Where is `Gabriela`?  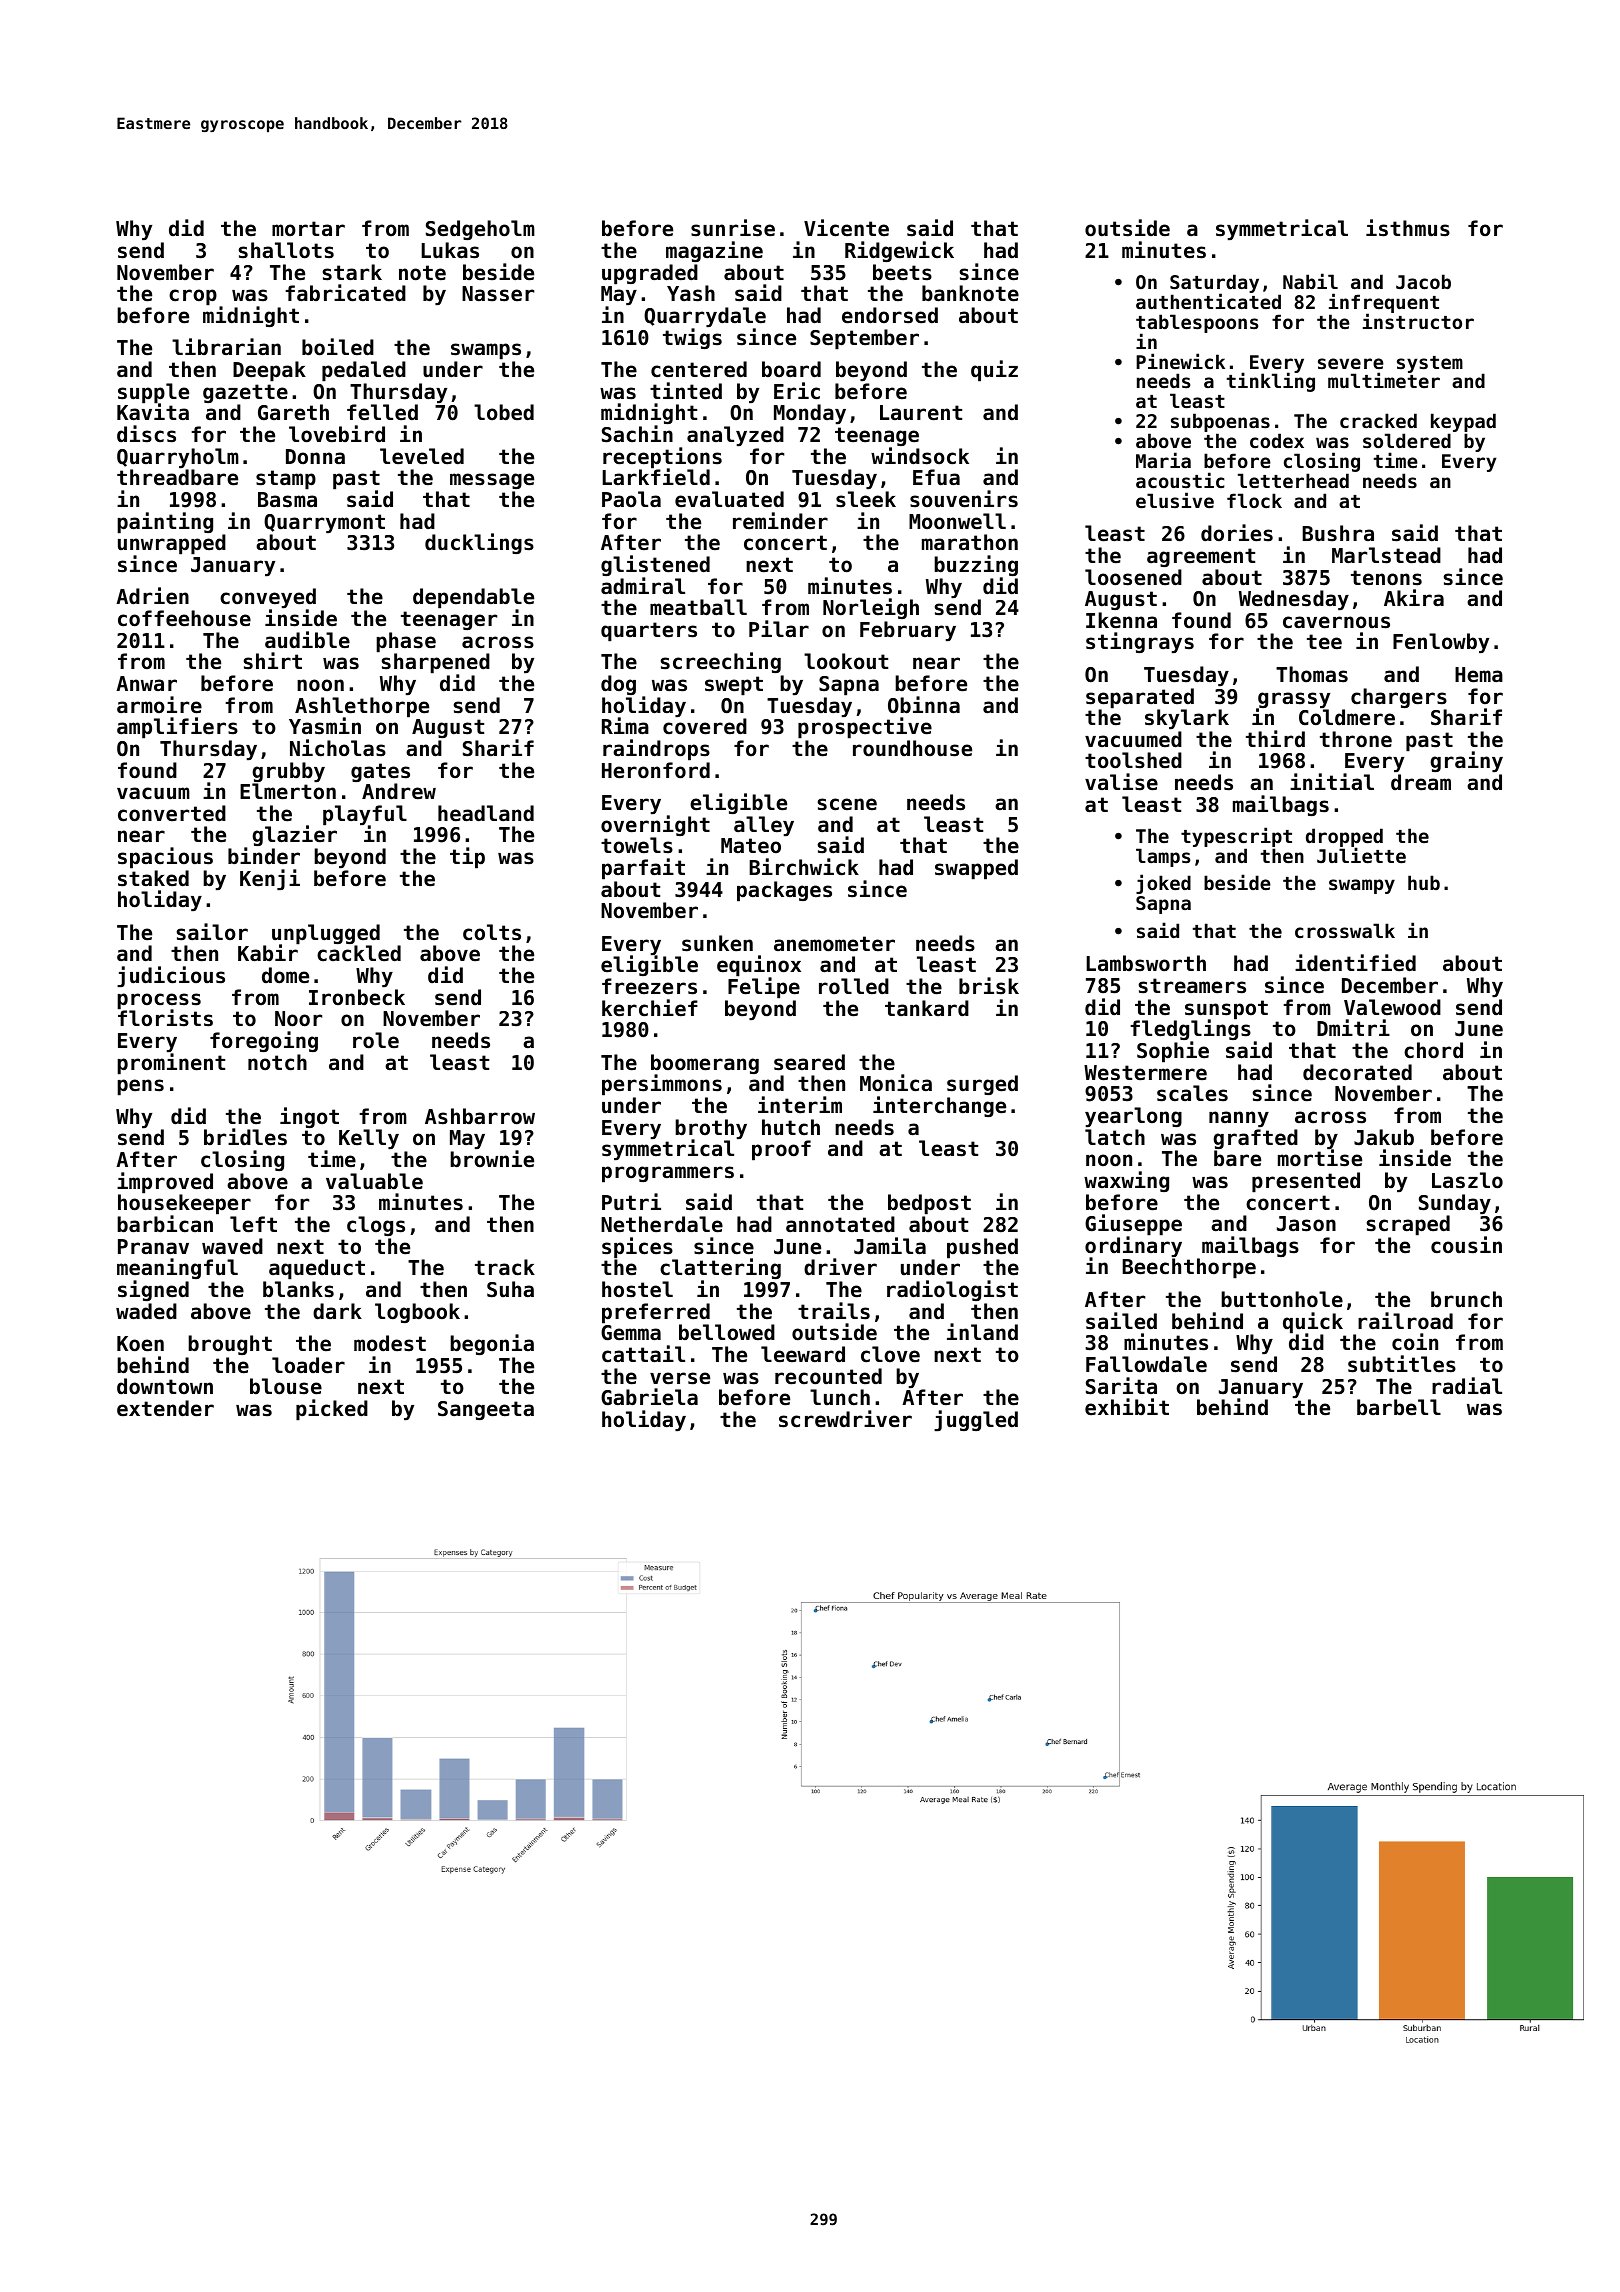 Gabriela is located at coordinates (649, 1397).
